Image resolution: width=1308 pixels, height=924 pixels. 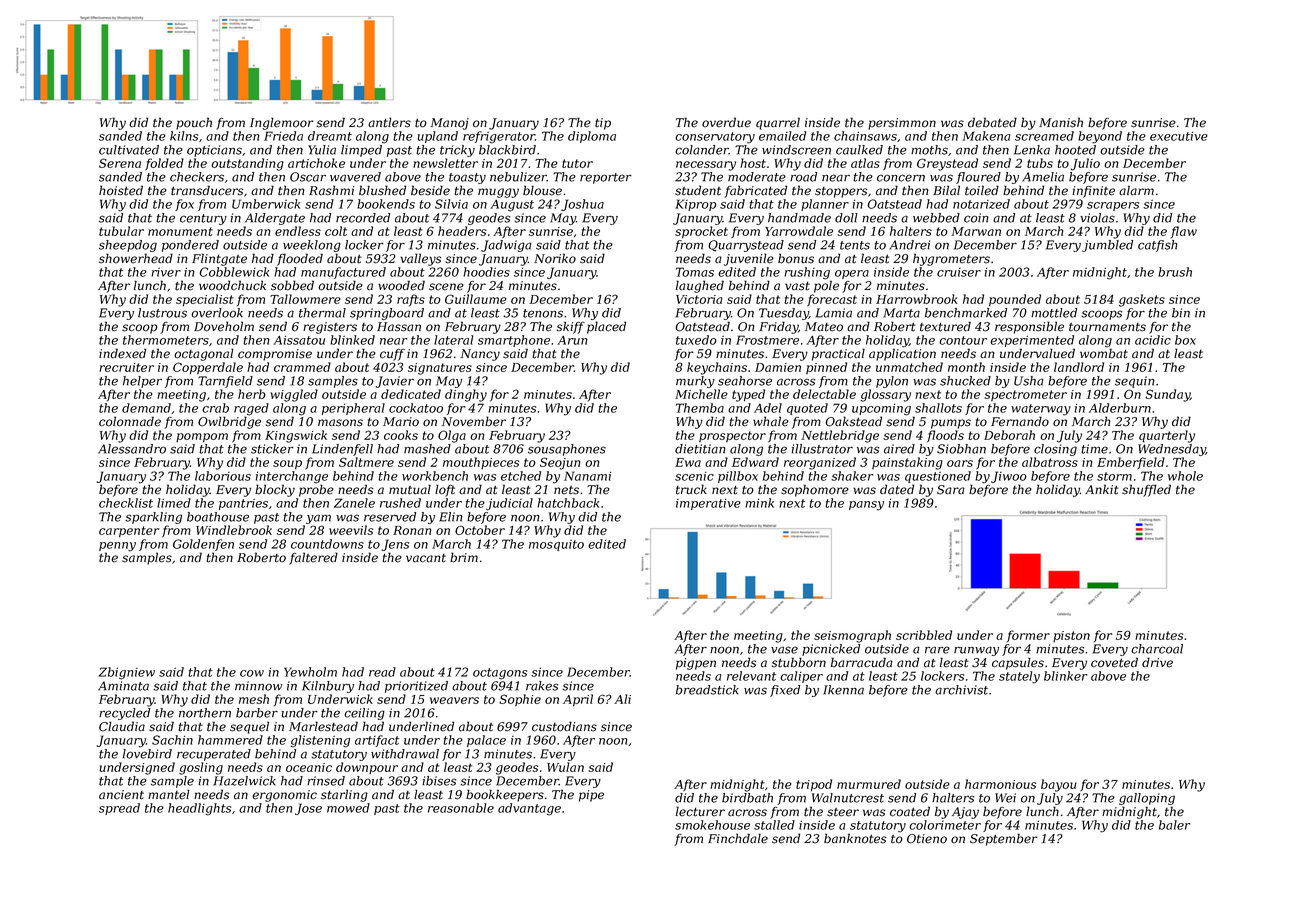 I want to click on tenons, so click(x=543, y=313).
